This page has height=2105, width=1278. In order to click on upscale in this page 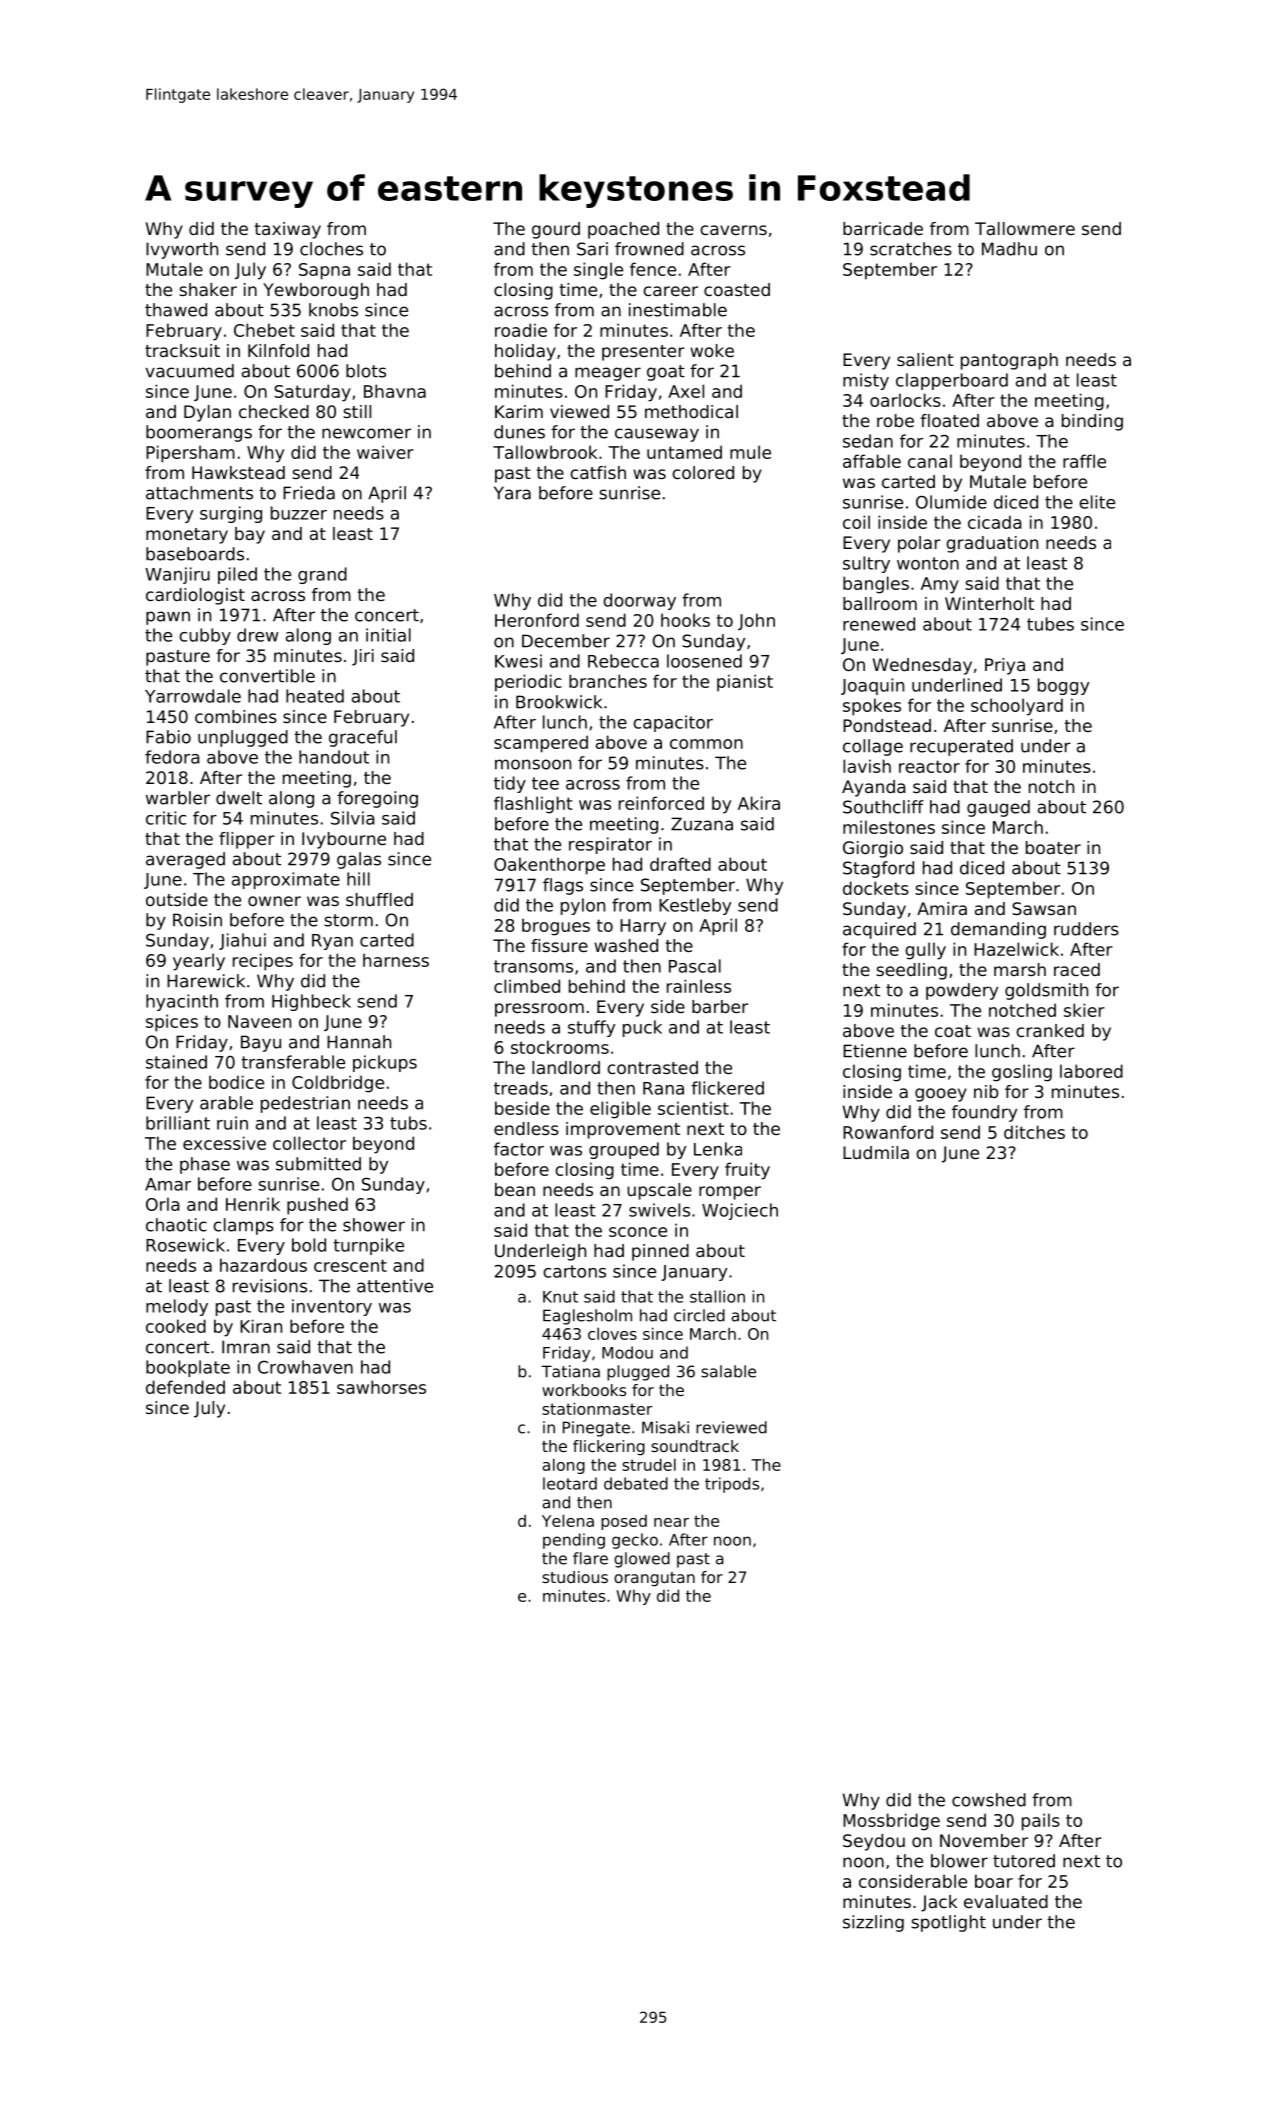, I will do `click(659, 1191)`.
